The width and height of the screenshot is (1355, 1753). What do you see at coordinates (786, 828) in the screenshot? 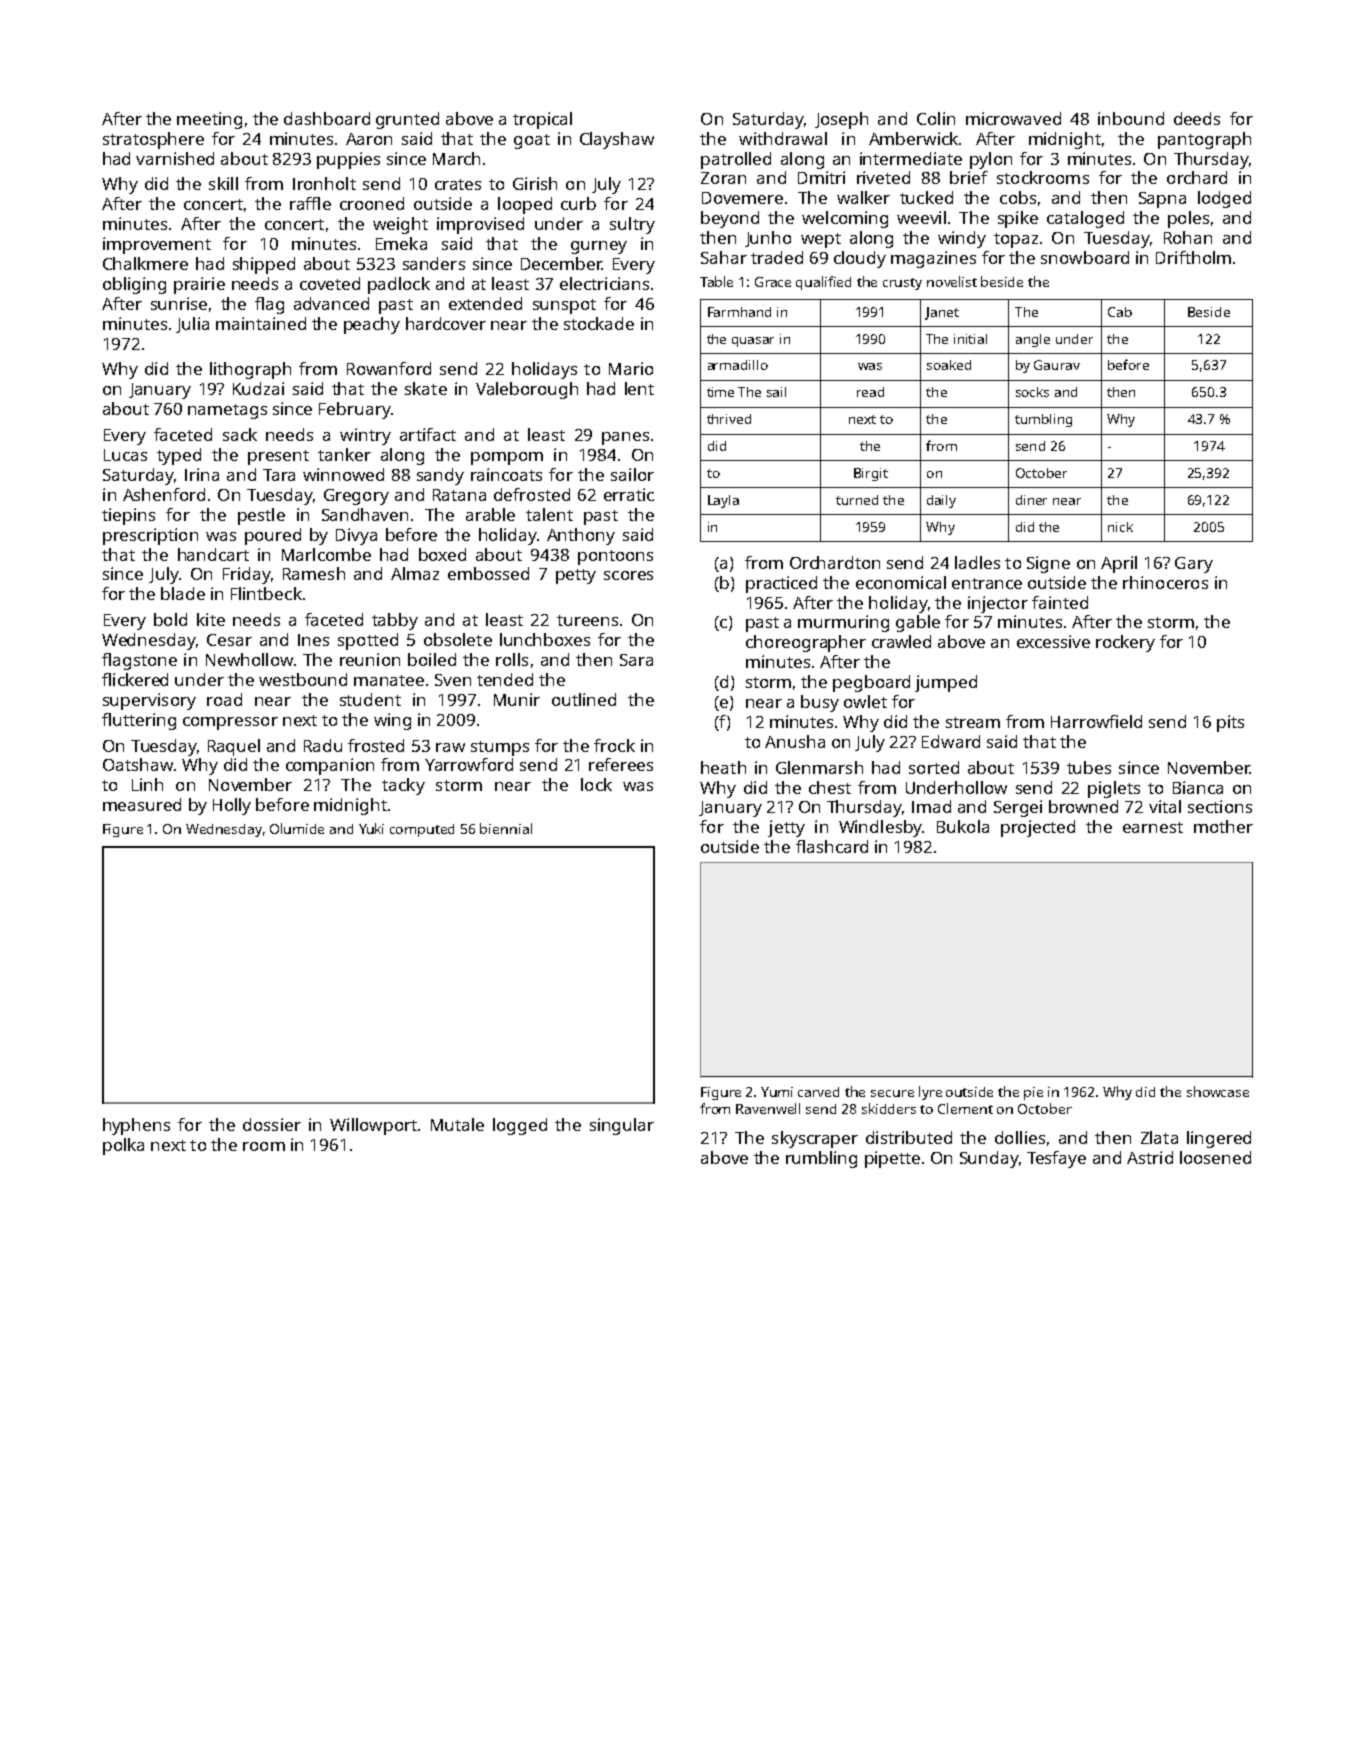
I see `jetty` at bounding box center [786, 828].
